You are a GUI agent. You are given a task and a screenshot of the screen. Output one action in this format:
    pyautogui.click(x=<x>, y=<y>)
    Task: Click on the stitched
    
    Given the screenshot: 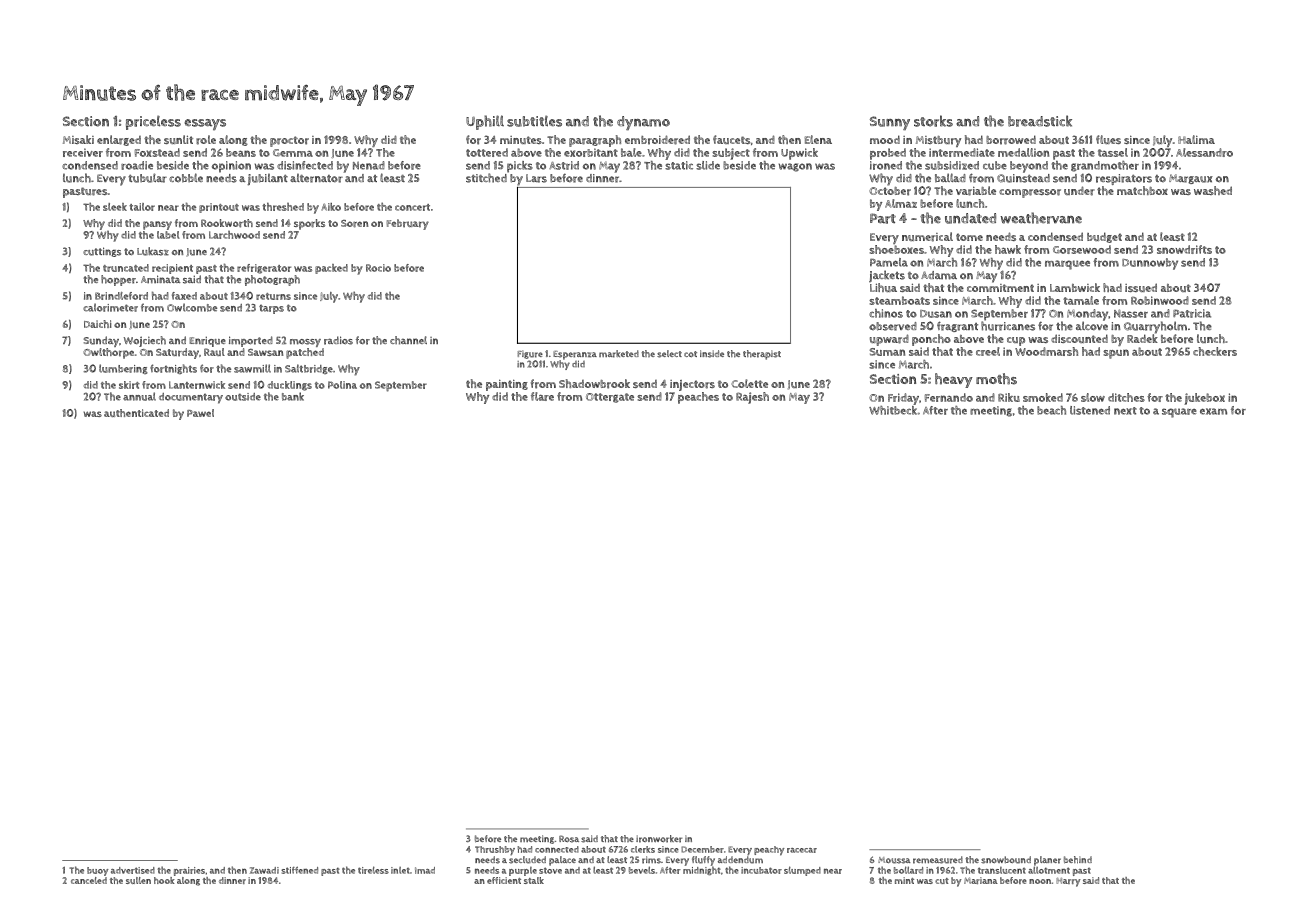 What is the action you would take?
    pyautogui.click(x=486, y=178)
